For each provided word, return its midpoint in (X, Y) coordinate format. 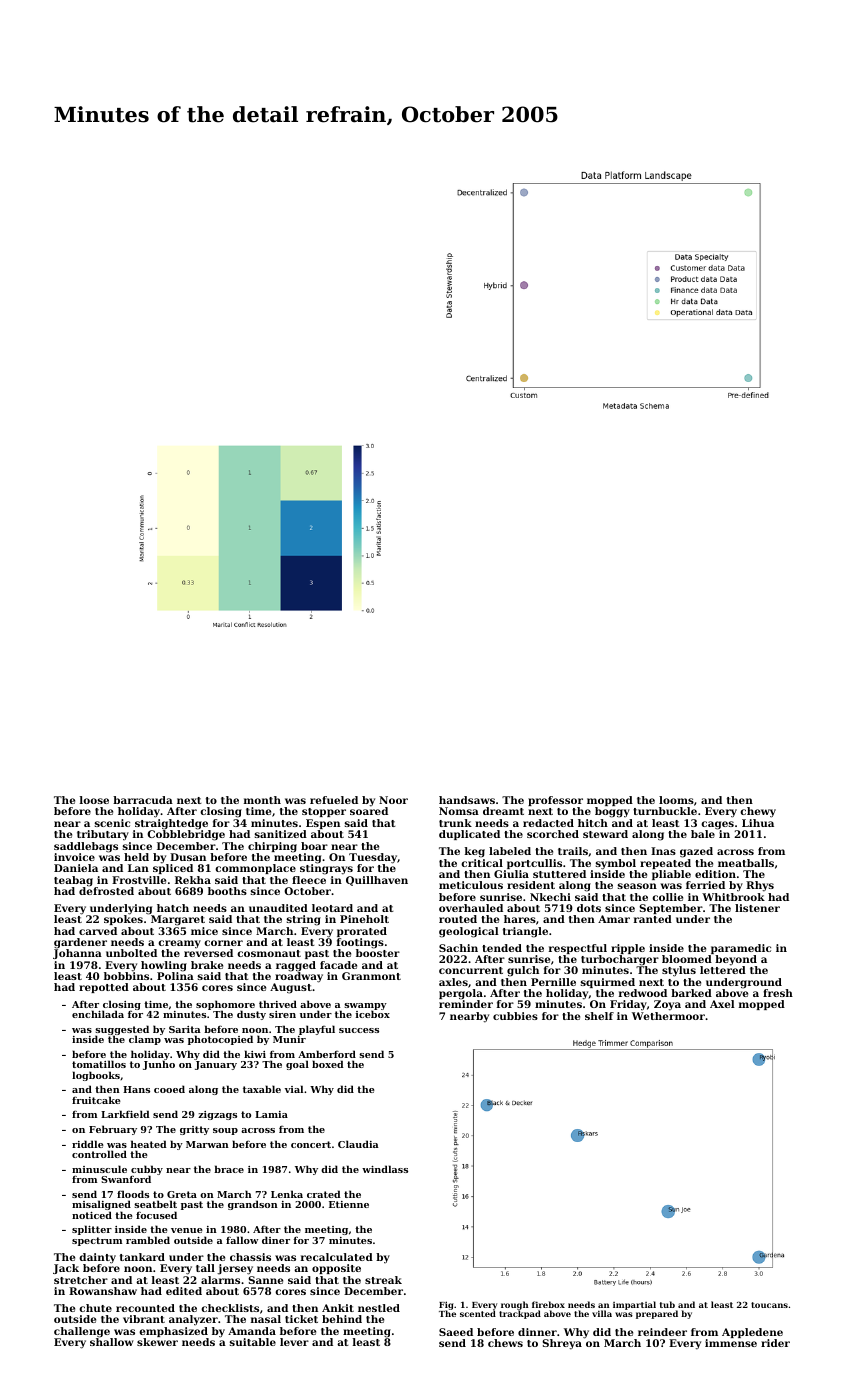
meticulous (471, 885)
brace (229, 1169)
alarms (220, 1280)
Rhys (760, 886)
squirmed (608, 983)
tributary (103, 835)
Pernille (553, 982)
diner (276, 1240)
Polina (175, 976)
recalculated (337, 1257)
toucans (769, 1305)
